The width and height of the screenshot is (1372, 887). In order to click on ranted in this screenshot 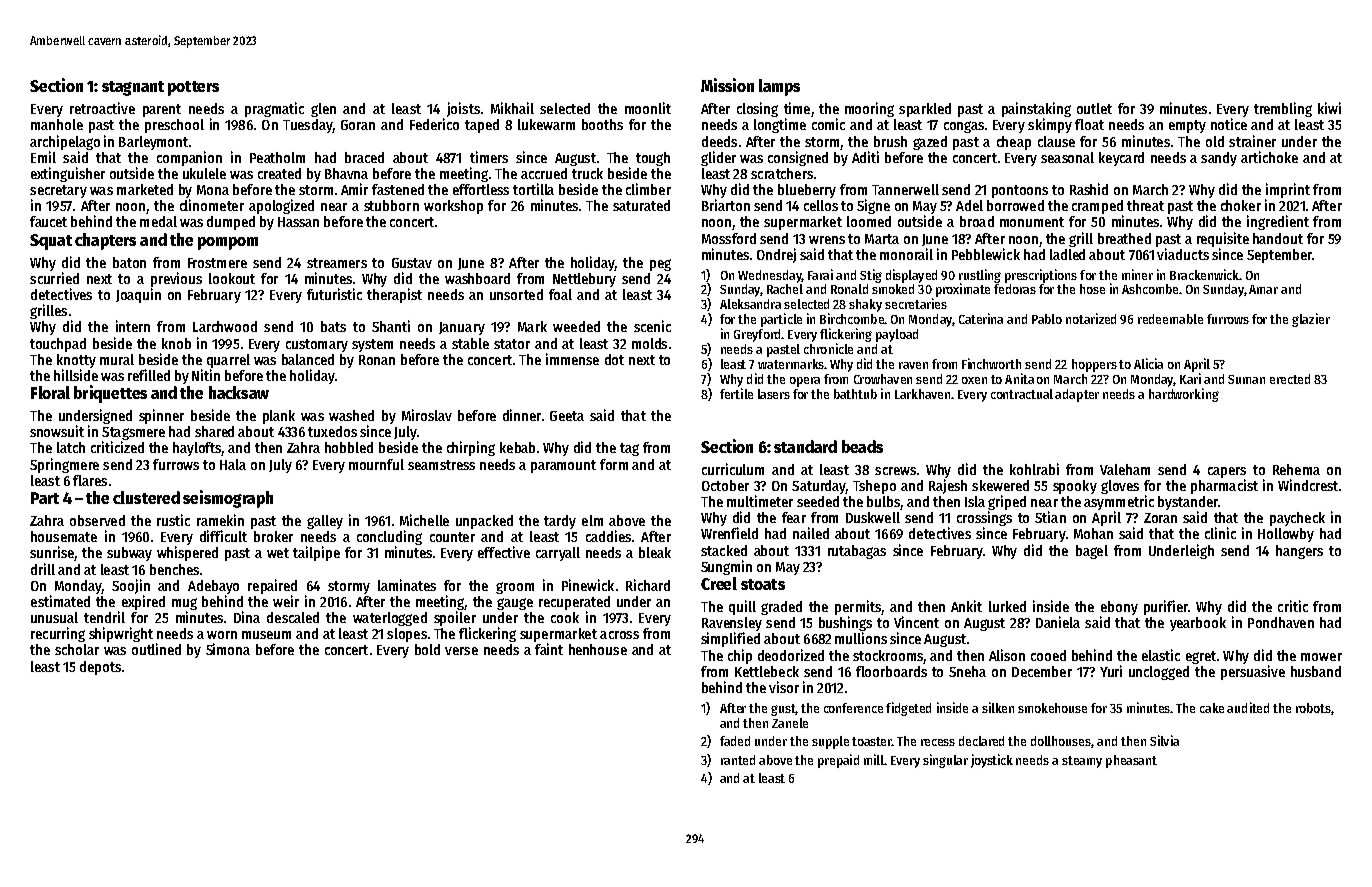, I will do `click(738, 760)`.
